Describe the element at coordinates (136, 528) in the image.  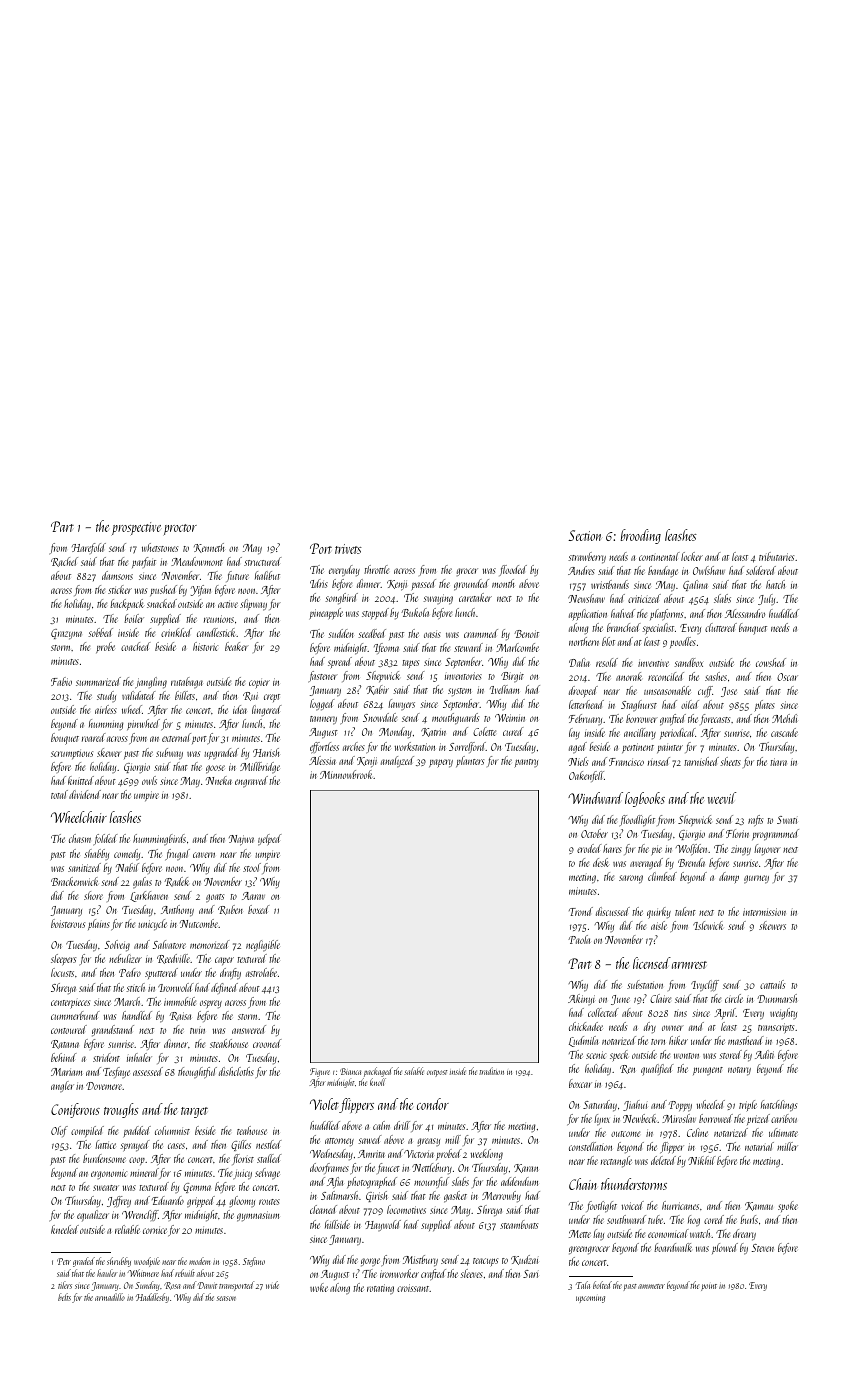
I see `prospective` at that location.
